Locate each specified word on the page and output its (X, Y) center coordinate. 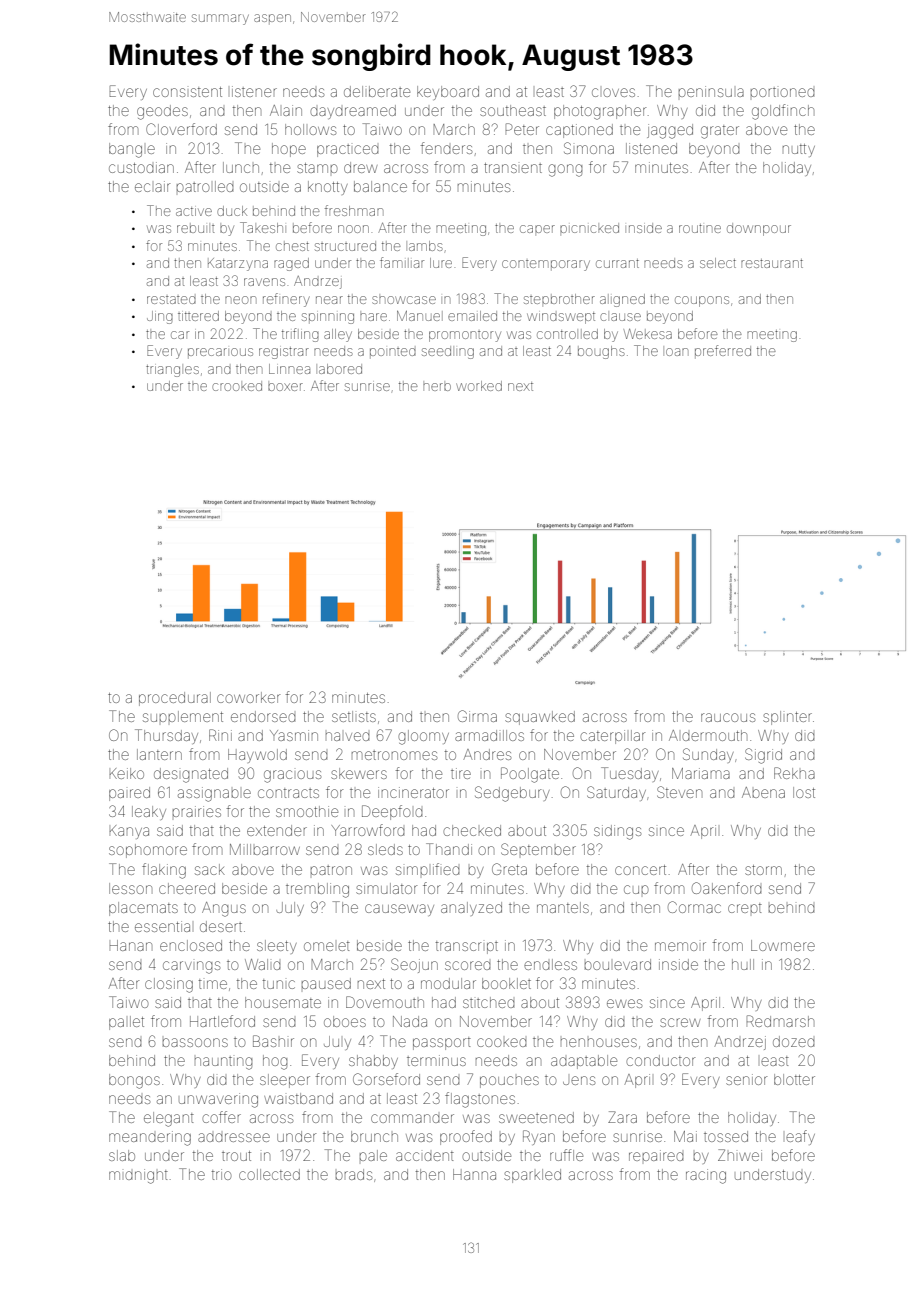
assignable (214, 794)
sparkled (532, 1176)
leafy (800, 1137)
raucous (728, 717)
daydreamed (353, 112)
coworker (248, 697)
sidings (617, 832)
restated (171, 300)
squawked (540, 718)
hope (289, 150)
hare (373, 317)
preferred (723, 351)
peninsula (711, 91)
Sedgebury (512, 794)
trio (221, 1174)
